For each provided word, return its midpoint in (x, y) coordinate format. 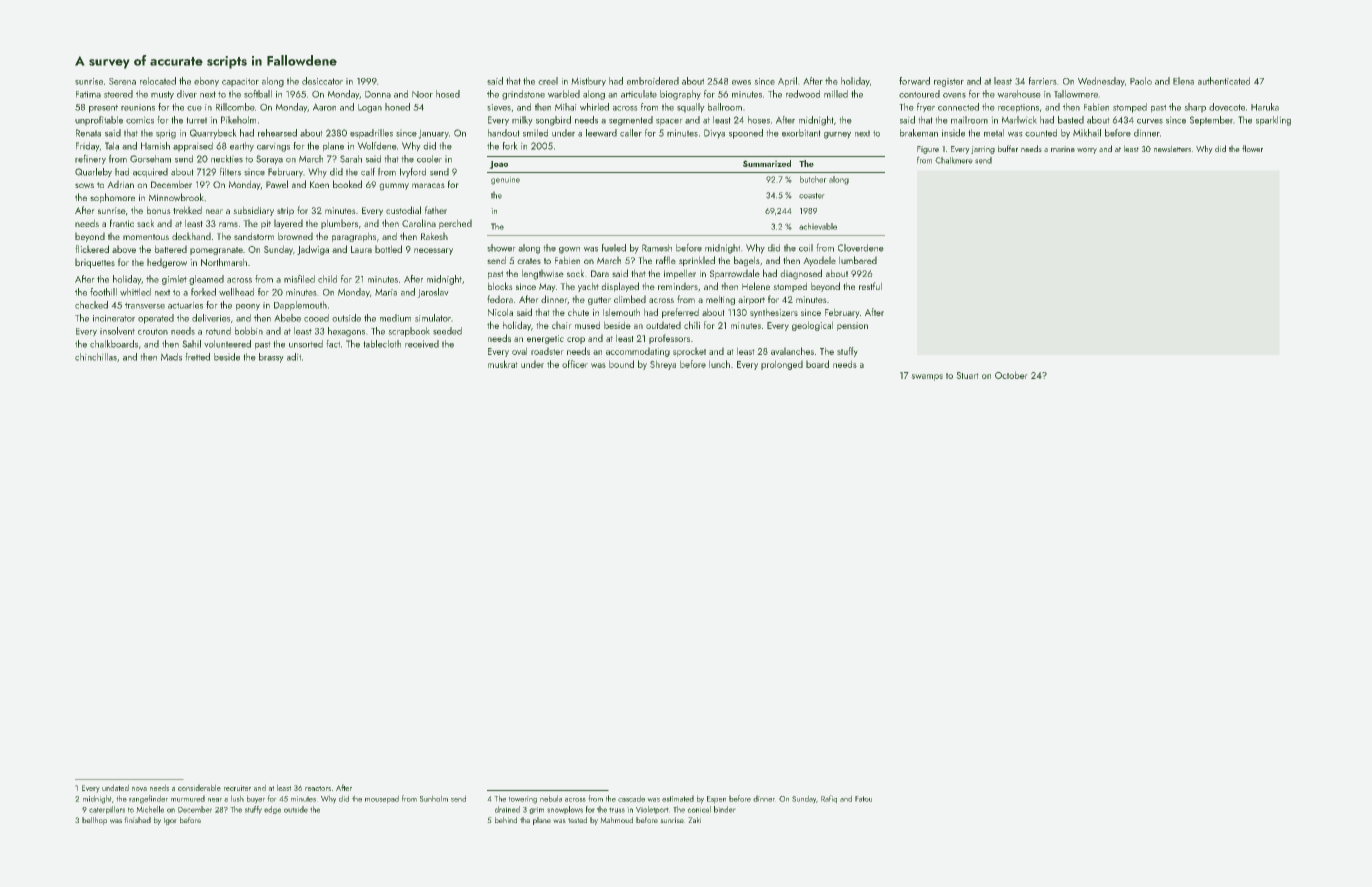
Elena (1183, 81)
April (787, 82)
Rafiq (829, 799)
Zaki (694, 820)
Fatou (863, 799)
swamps (927, 377)
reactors (318, 788)
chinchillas (96, 357)
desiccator (322, 81)
